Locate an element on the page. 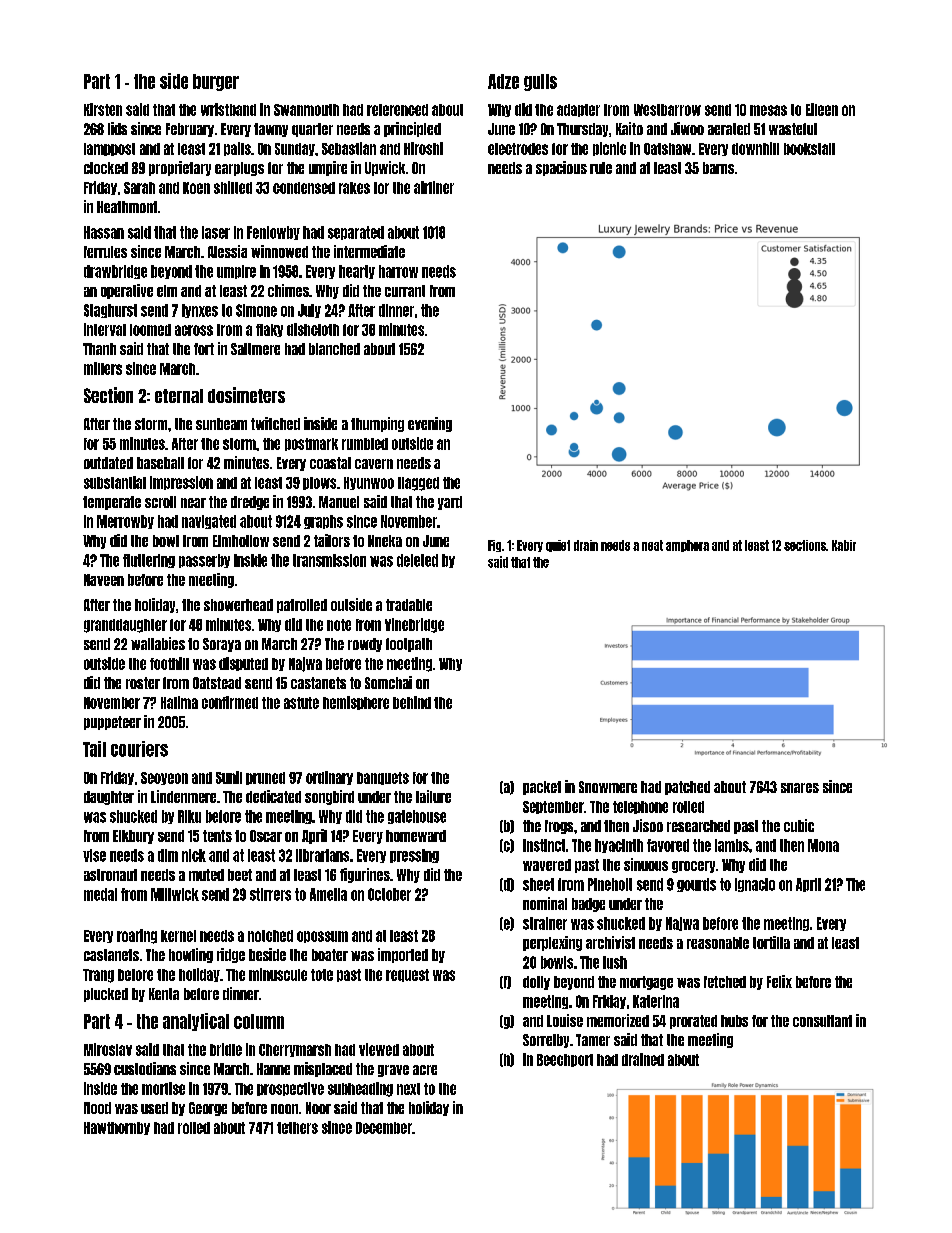  Beechport is located at coordinates (565, 1060).
